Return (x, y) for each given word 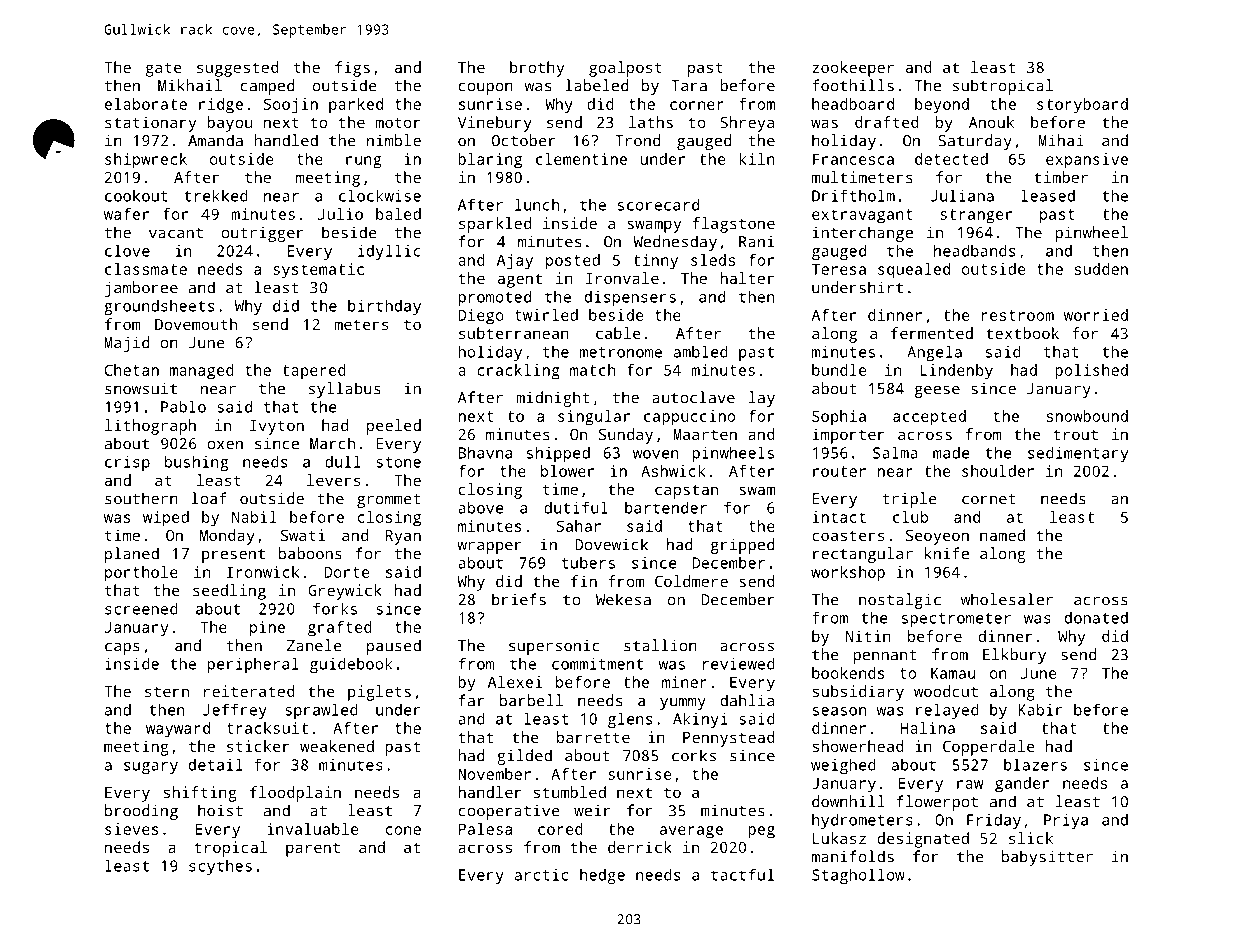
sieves (131, 829)
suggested (238, 69)
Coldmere (691, 581)
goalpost (625, 69)
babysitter (1047, 858)
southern (141, 498)
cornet (989, 499)
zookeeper (853, 69)
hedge (602, 876)
